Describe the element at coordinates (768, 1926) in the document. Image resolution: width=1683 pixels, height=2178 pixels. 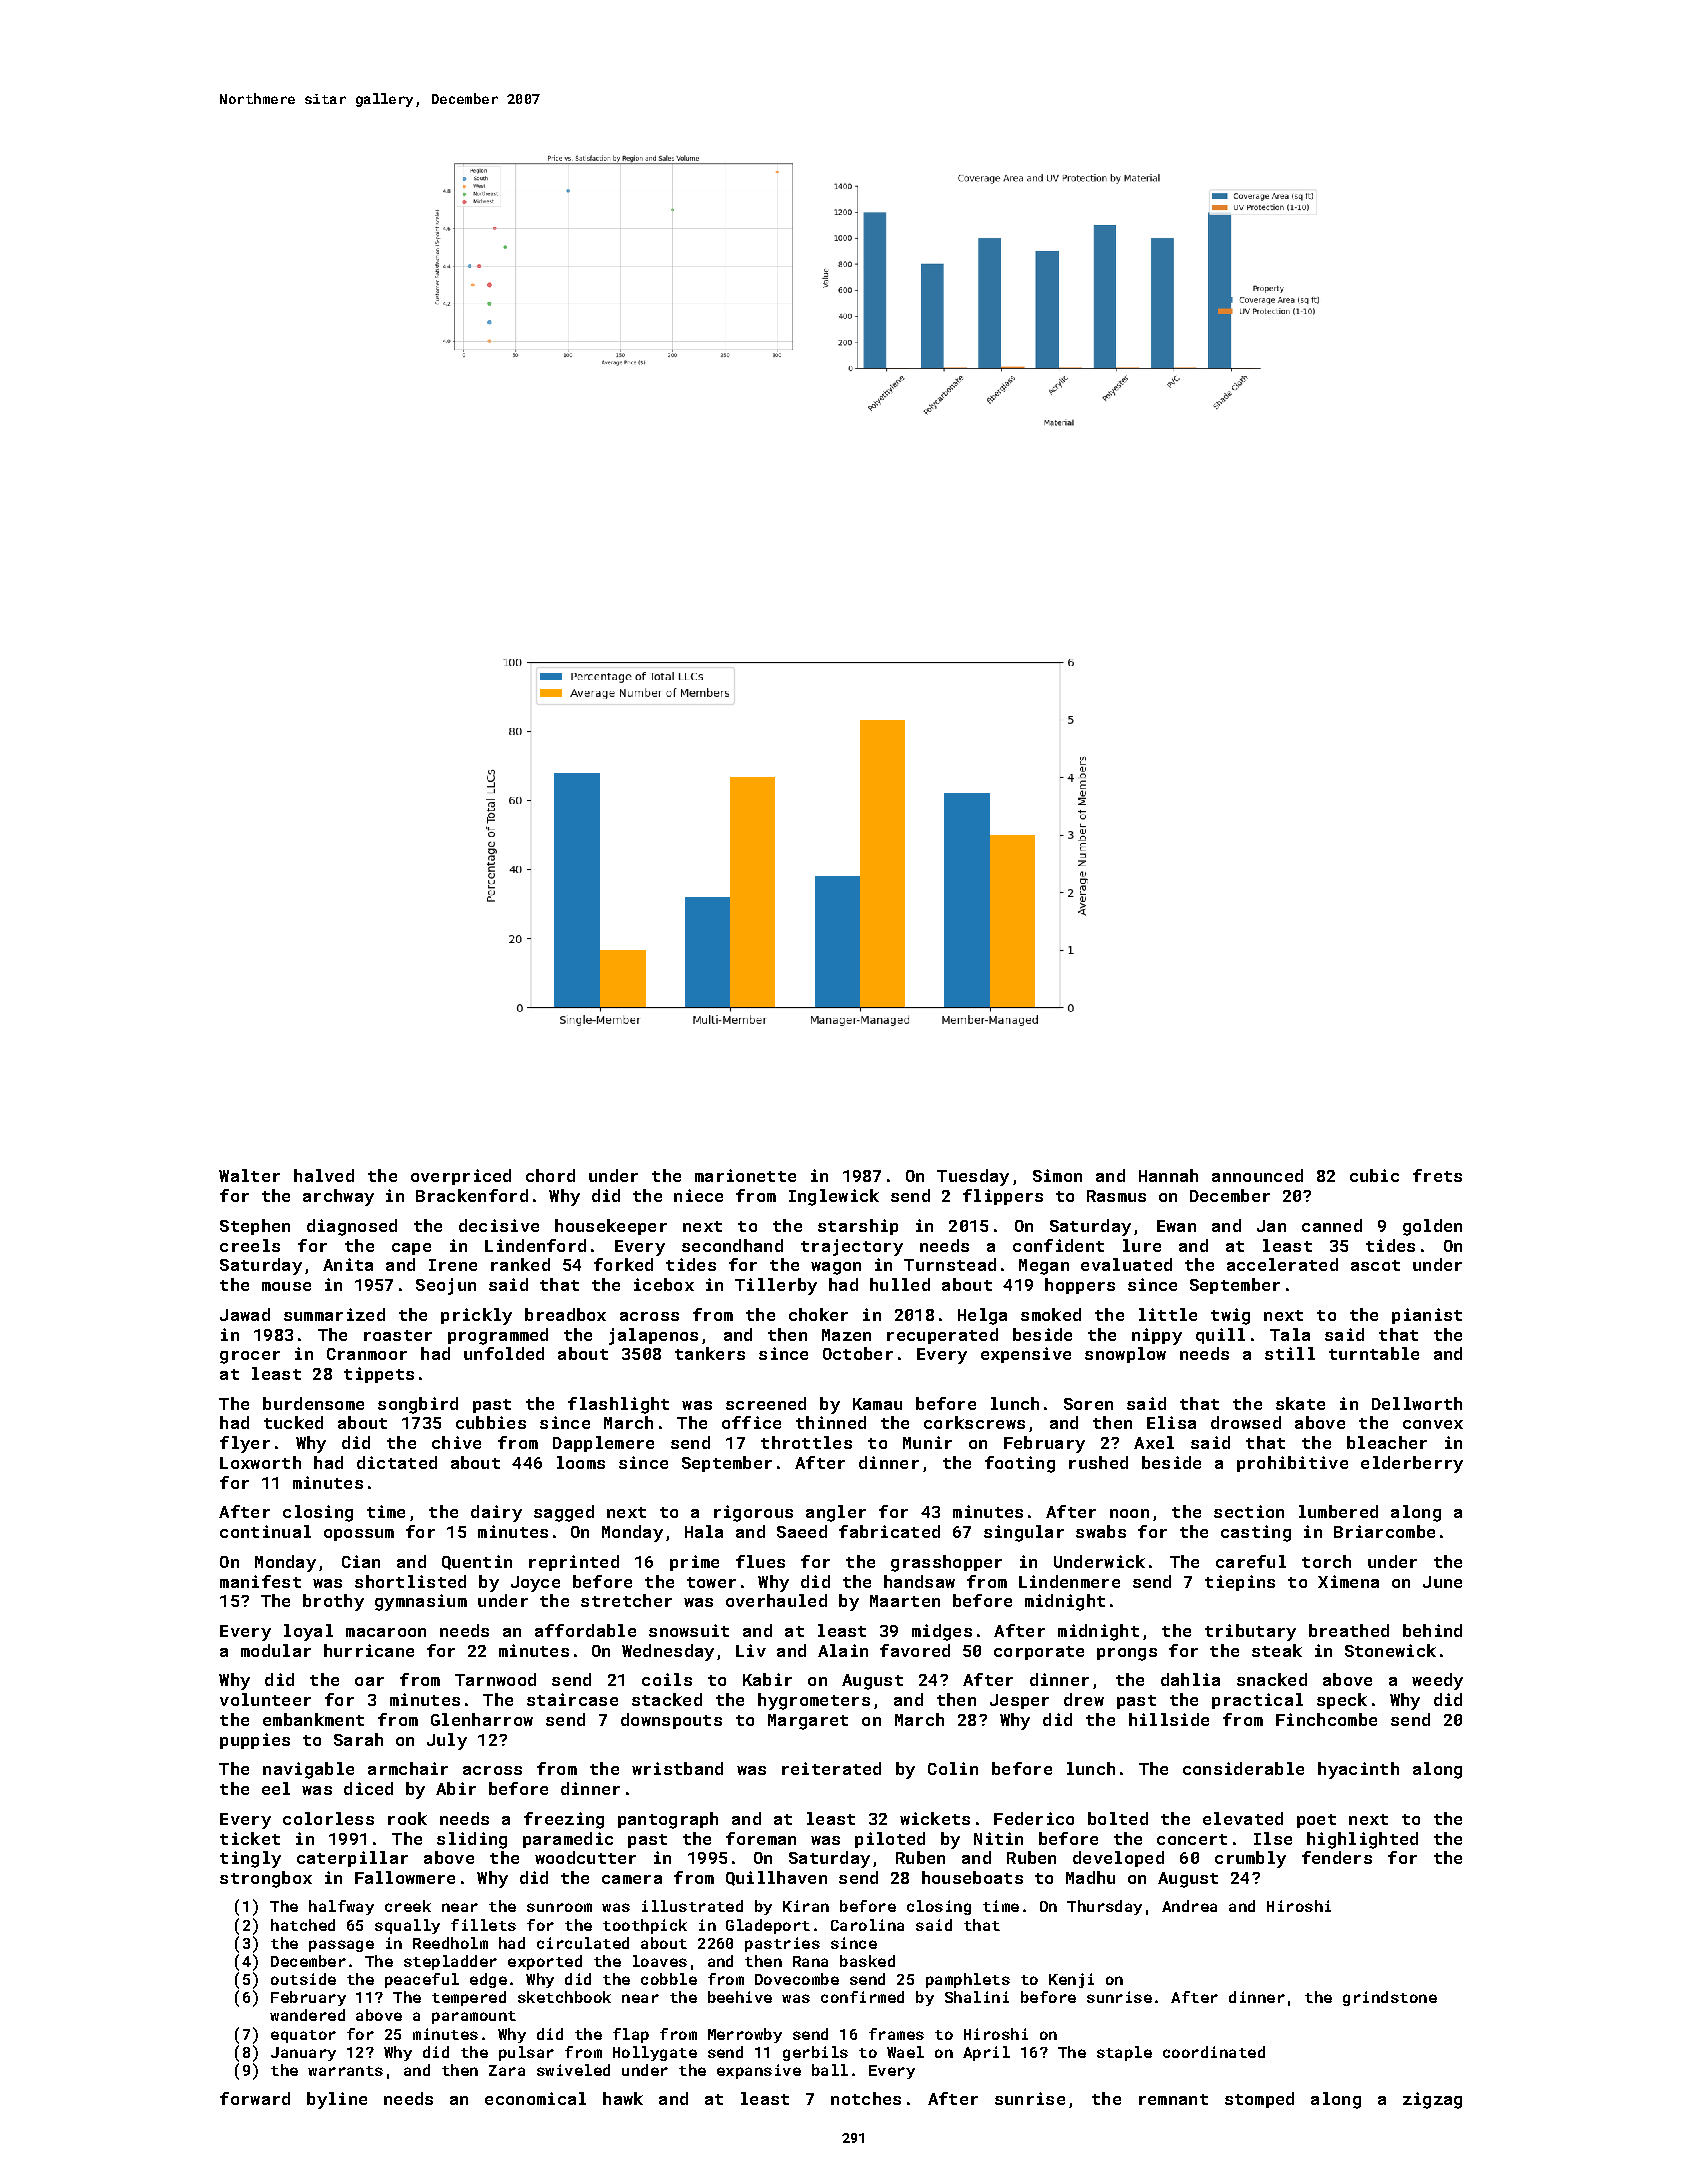
I see `Gladeport` at that location.
